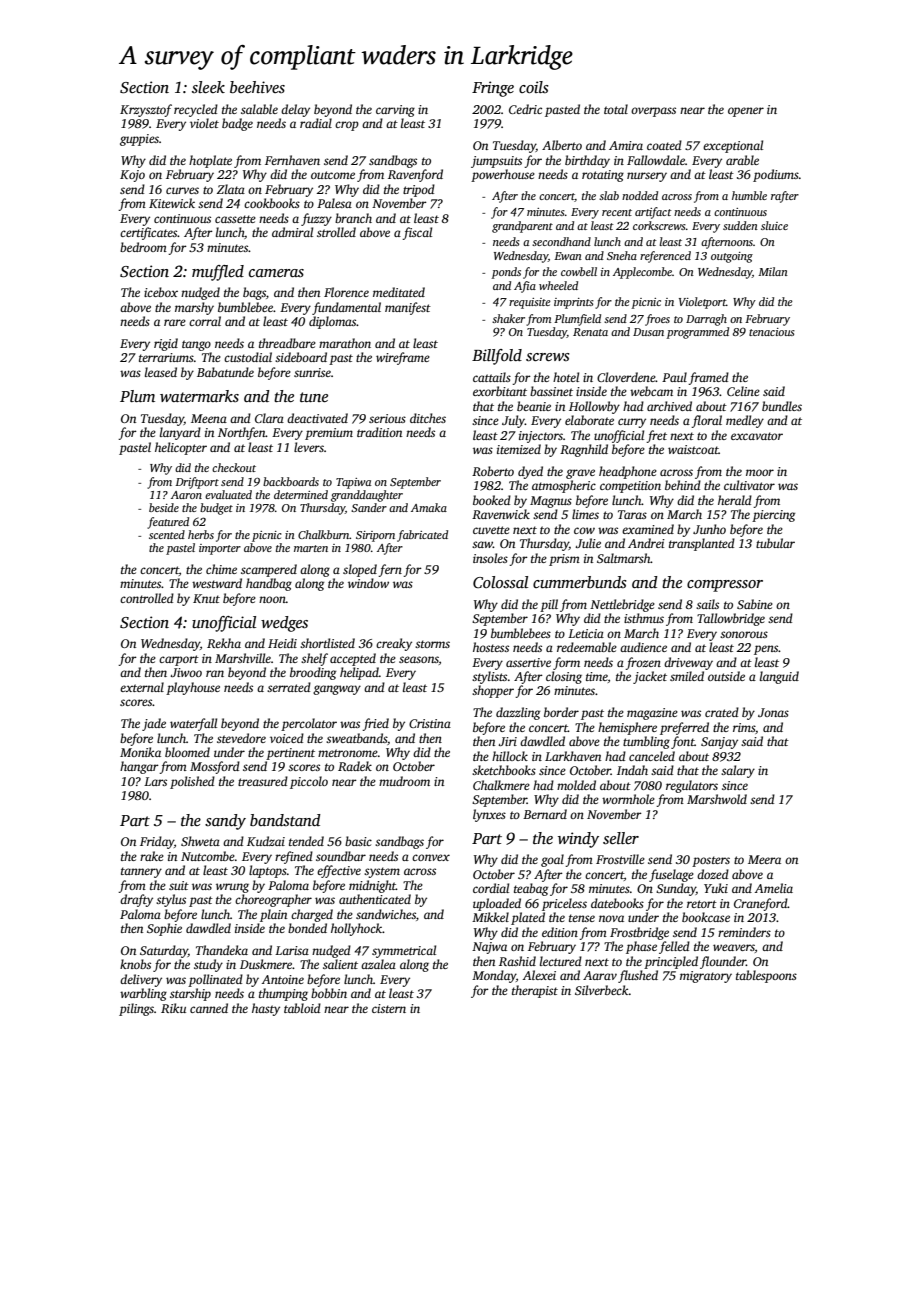 This image has width=924, height=1308. Describe the element at coordinates (257, 87) in the image. I see `beehives` at that location.
